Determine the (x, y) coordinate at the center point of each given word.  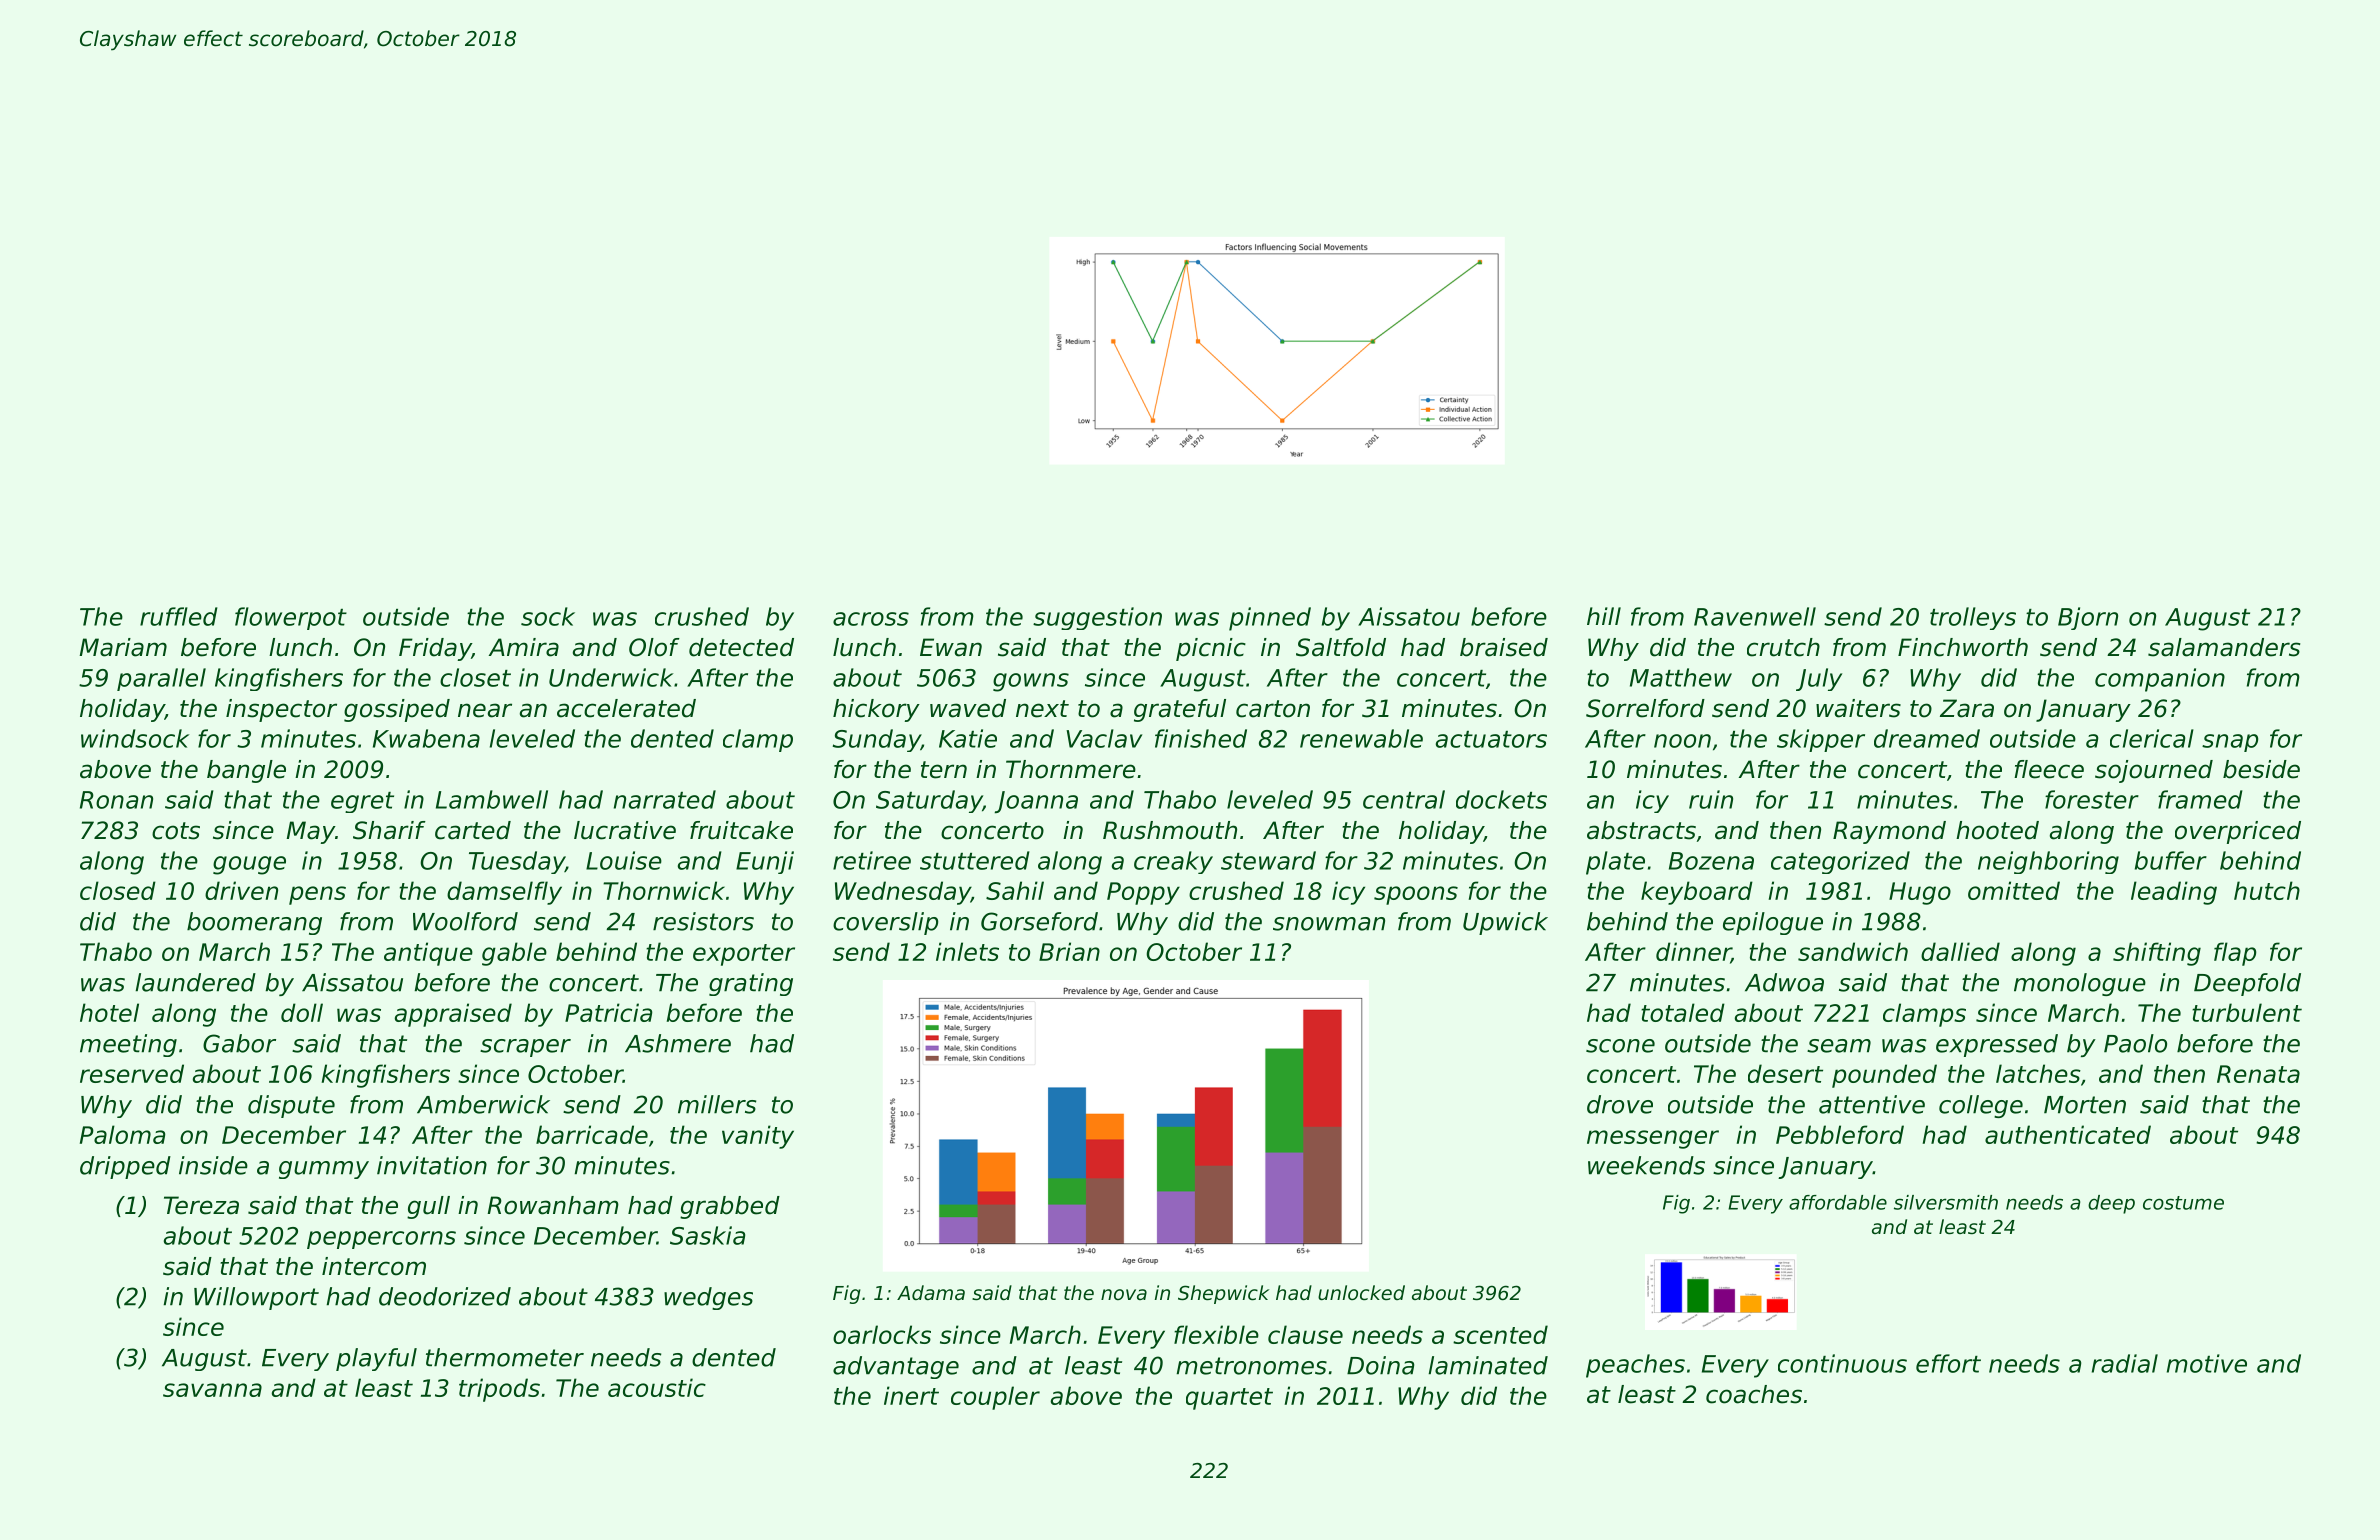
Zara (1967, 708)
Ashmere (678, 1043)
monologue (2080, 984)
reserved (132, 1073)
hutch (2267, 890)
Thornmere (1071, 769)
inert (911, 1395)
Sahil (1015, 890)
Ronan (116, 800)
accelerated (626, 708)
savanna (212, 1390)
